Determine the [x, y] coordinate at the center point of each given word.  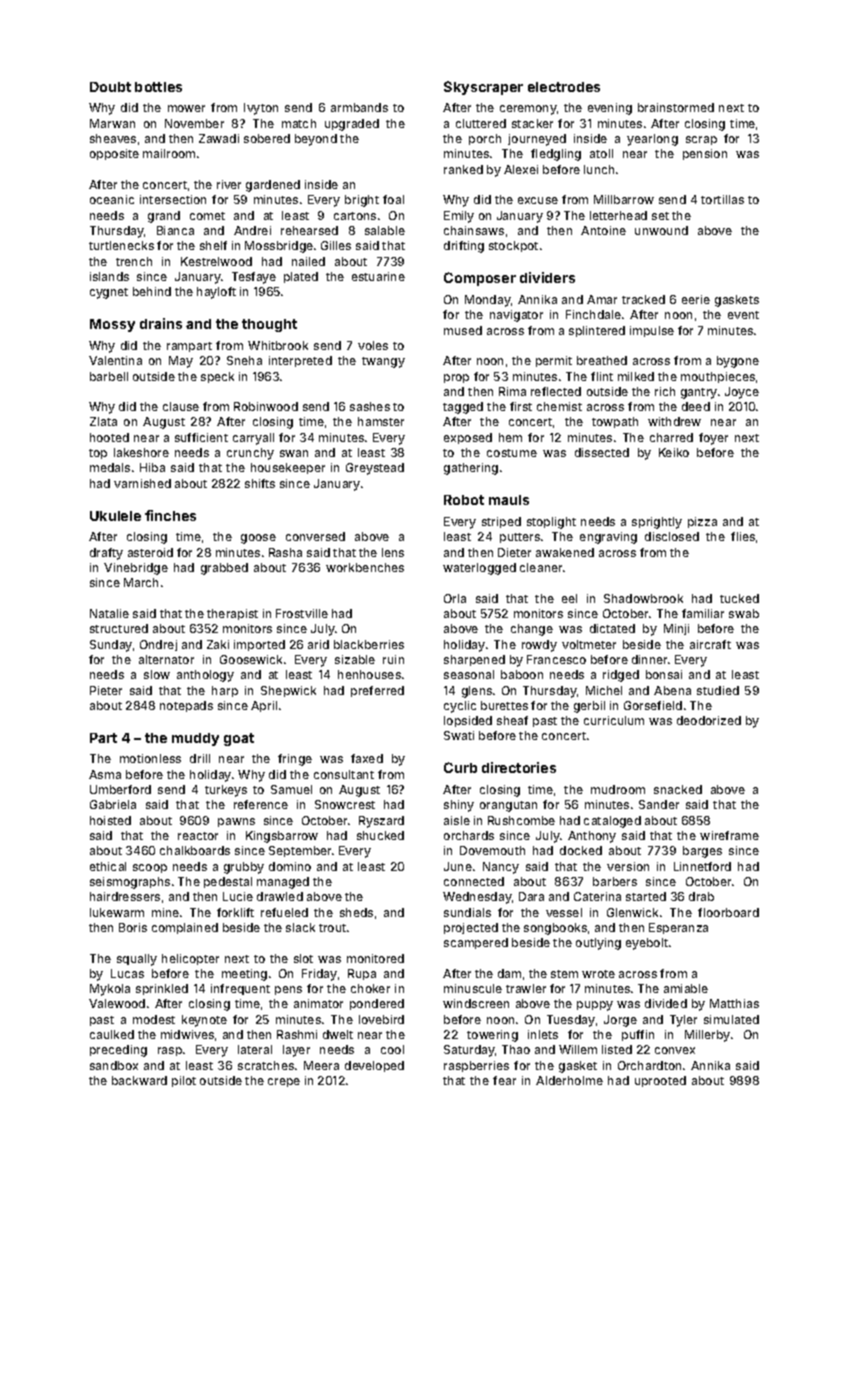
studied [718, 690]
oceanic [112, 199]
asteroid [150, 552]
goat [239, 739]
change [532, 630]
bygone [738, 362]
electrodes [564, 87]
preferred [377, 691]
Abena [672, 690]
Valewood [117, 1003]
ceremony [528, 110]
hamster [381, 421]
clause [181, 406]
